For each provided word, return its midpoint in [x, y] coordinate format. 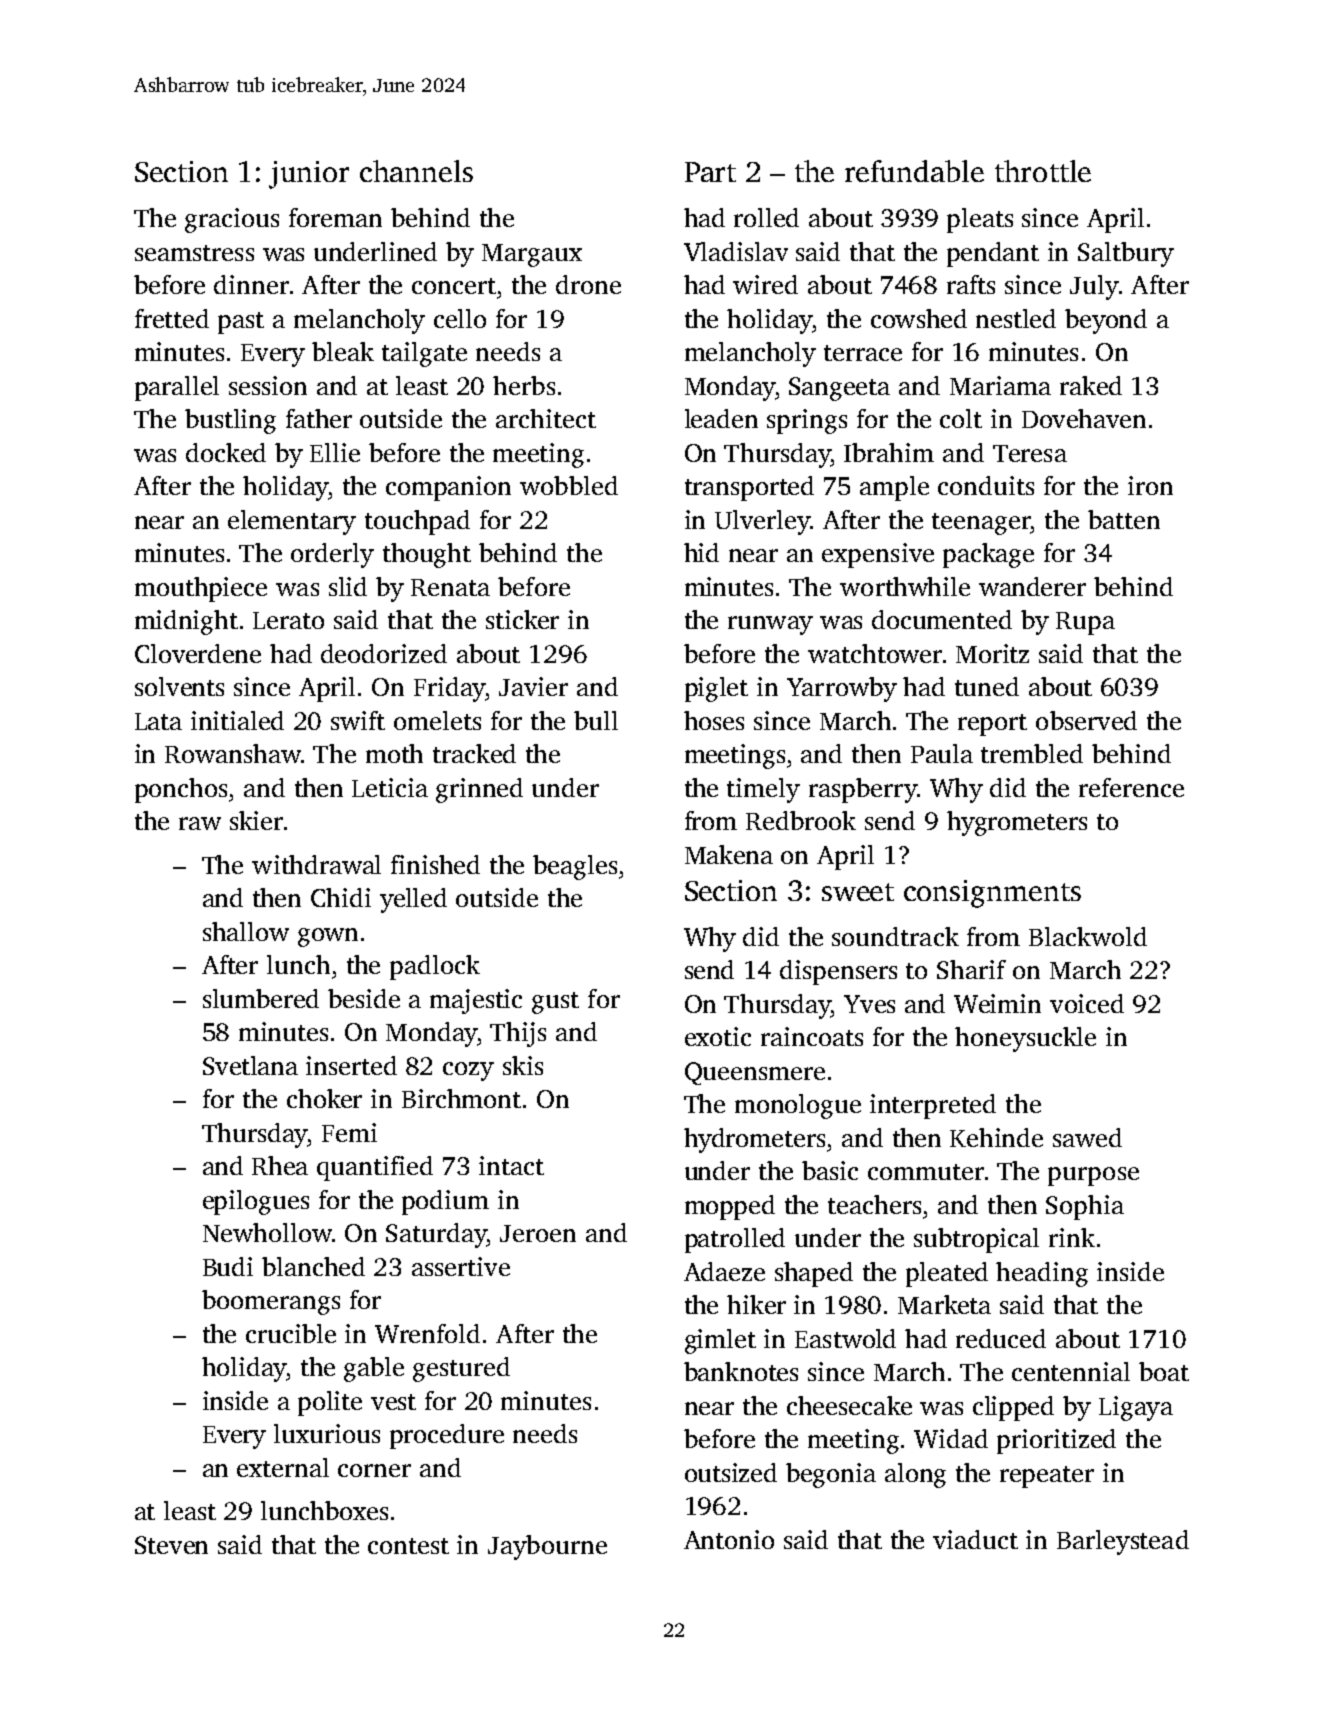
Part [710, 172]
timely [763, 790]
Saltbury [1126, 254]
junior [309, 175]
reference [1131, 787]
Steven [171, 1545]
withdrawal [316, 864]
